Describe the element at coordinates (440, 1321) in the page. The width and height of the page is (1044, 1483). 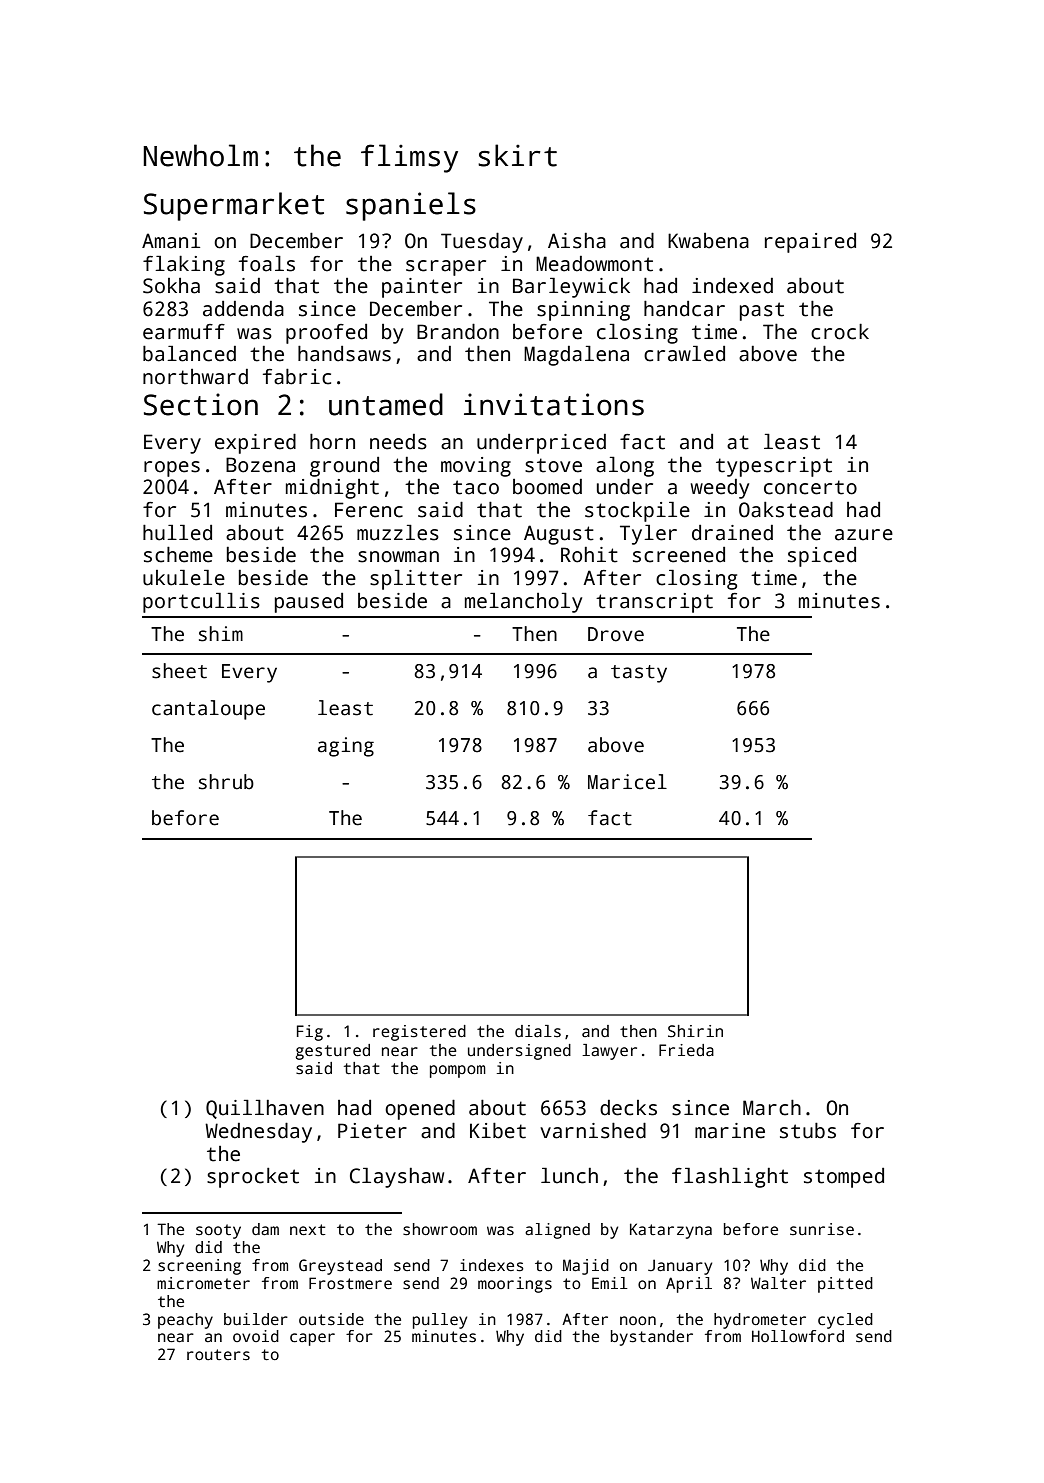
I see `pulley` at that location.
